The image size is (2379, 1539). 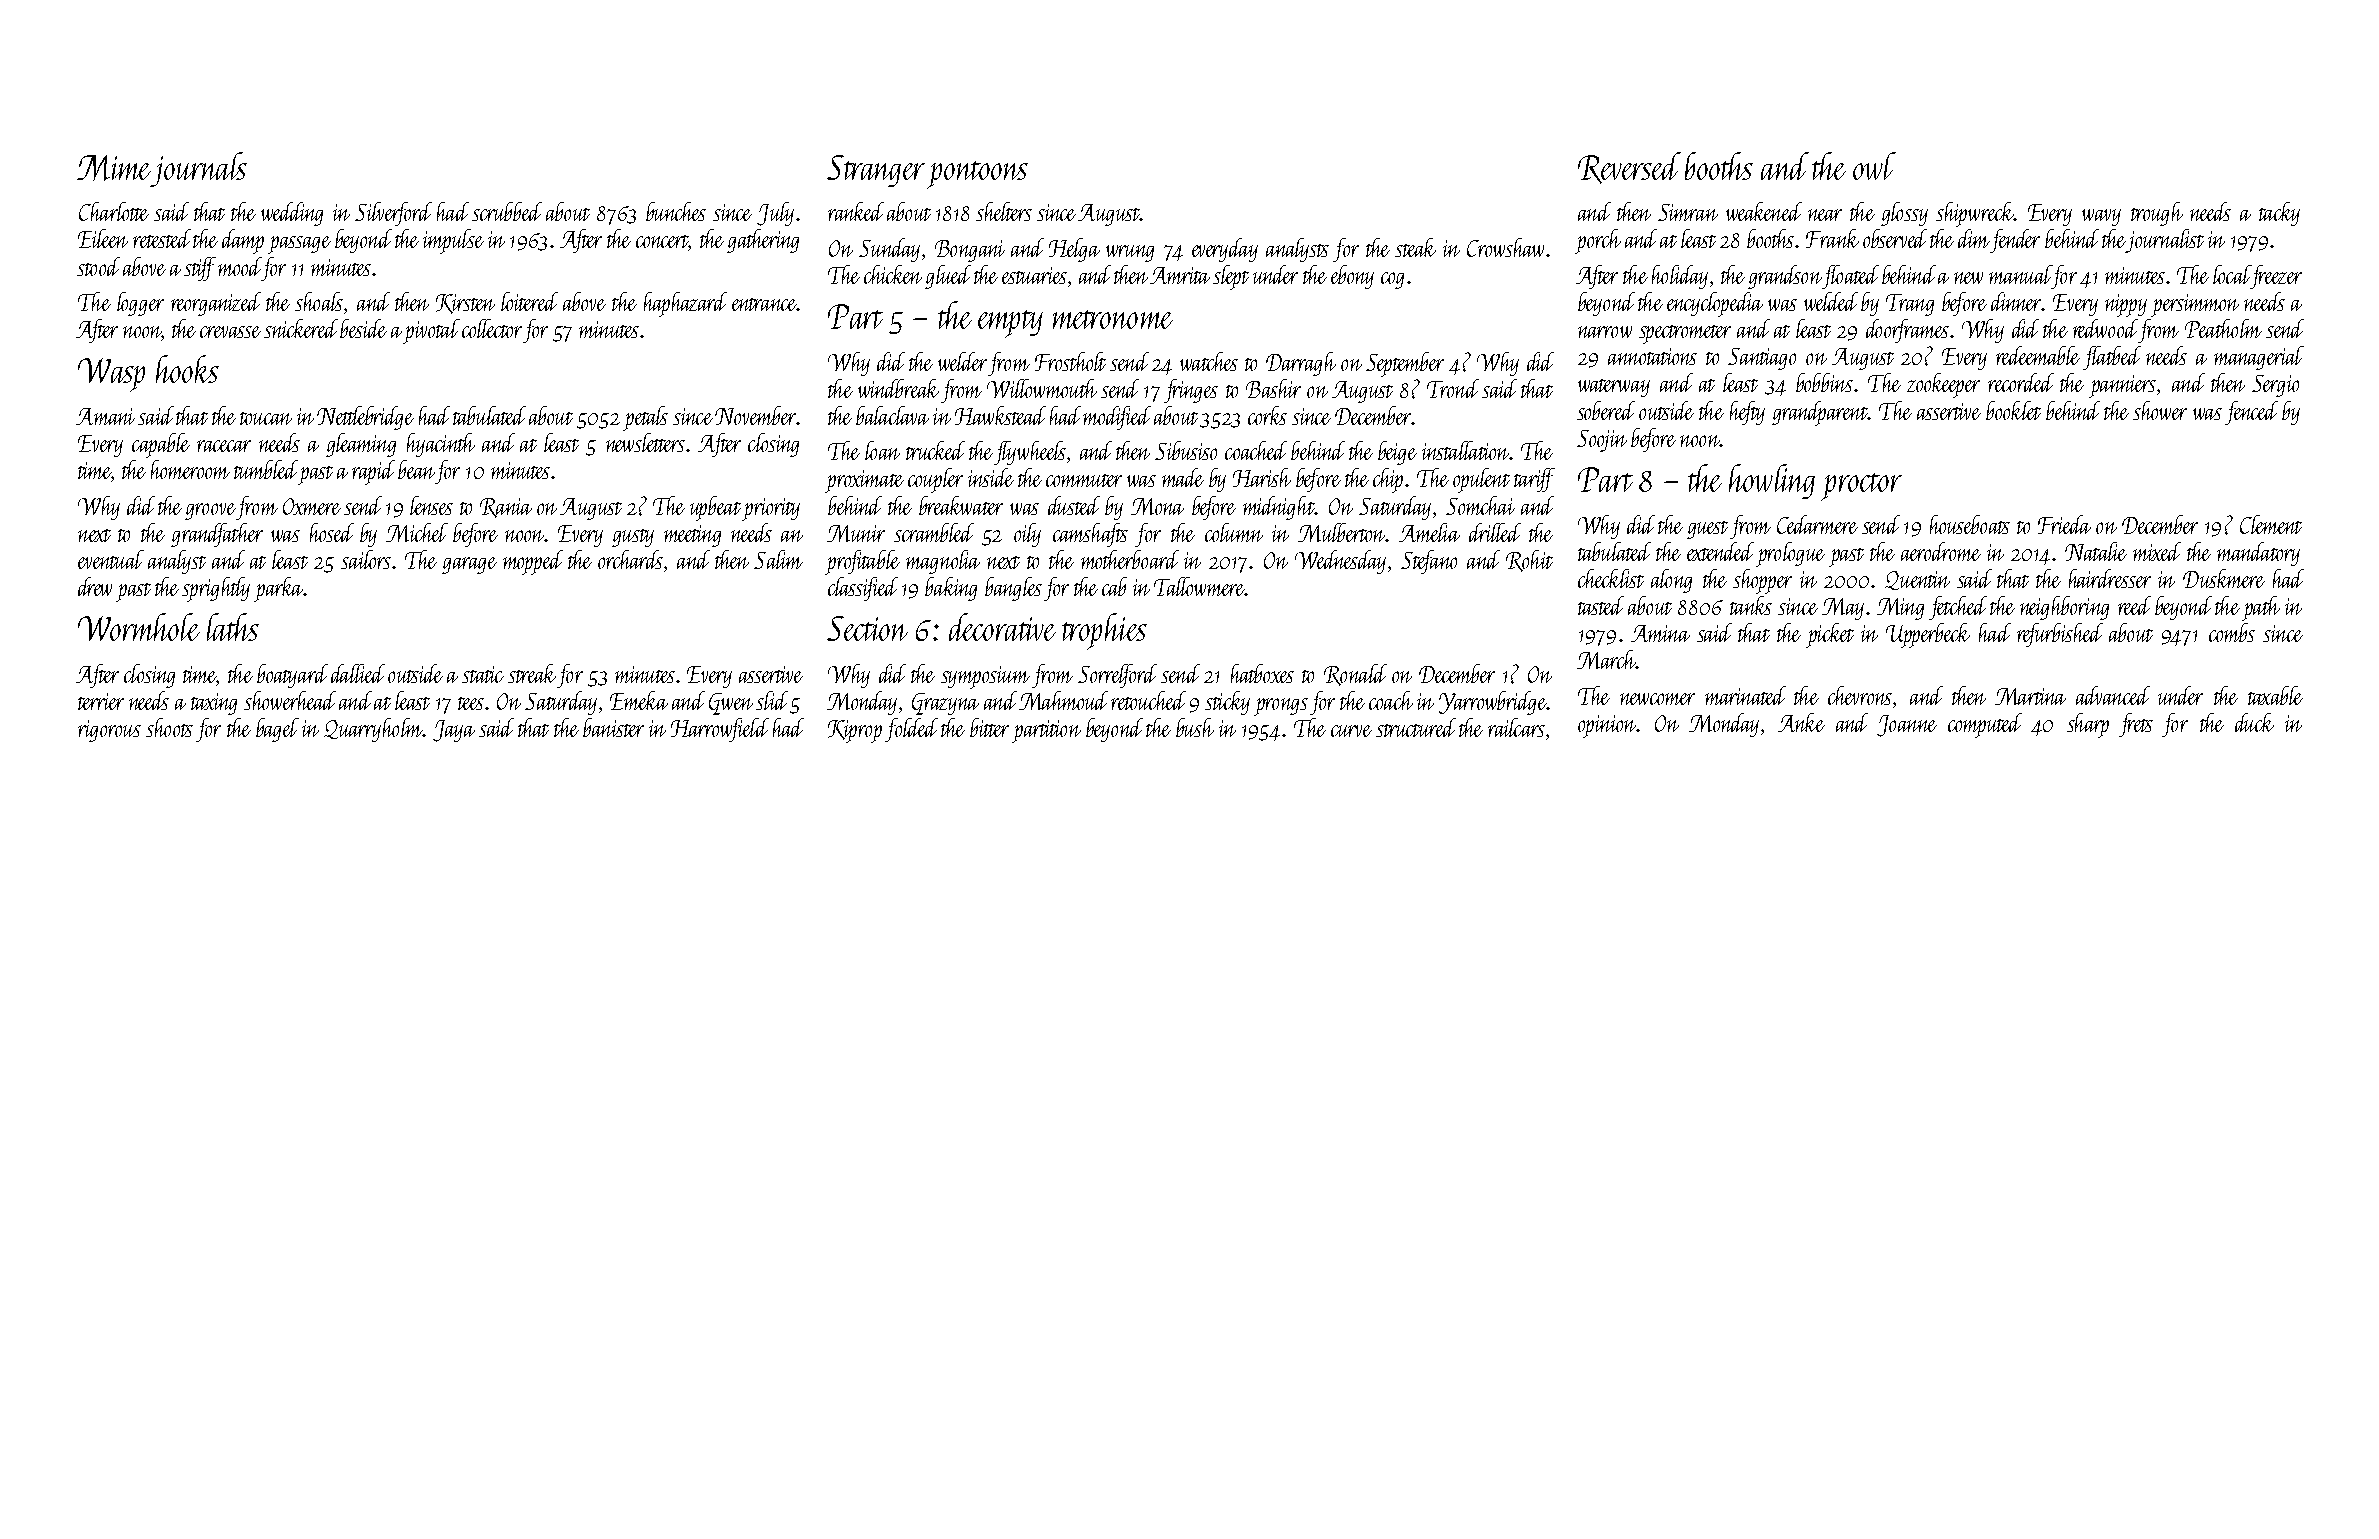 I want to click on curve, so click(x=1351, y=731).
